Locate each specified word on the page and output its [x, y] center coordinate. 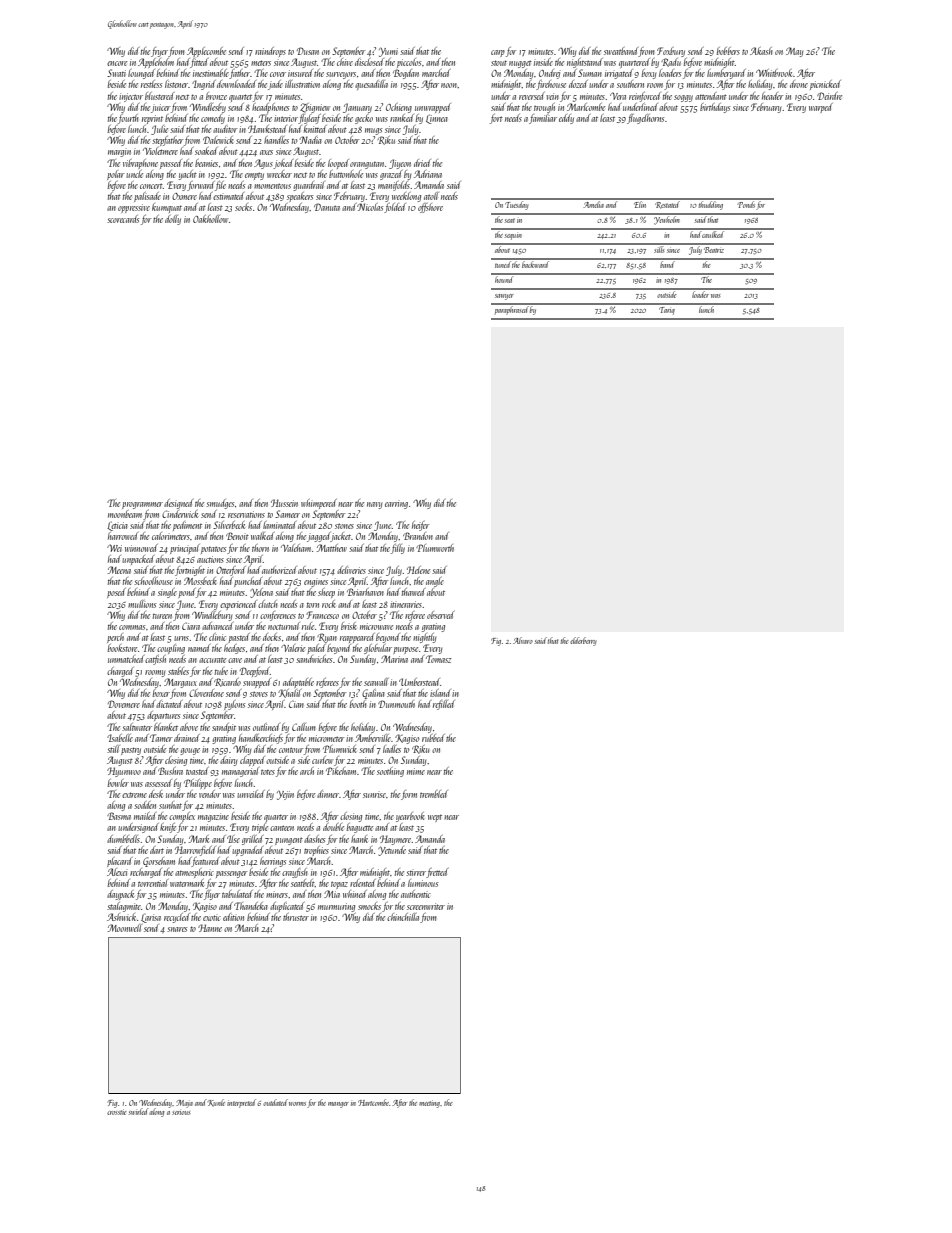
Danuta [327, 207]
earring [396, 504]
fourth [128, 118]
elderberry [583, 641]
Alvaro [523, 640]
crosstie [117, 1112]
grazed [391, 175]
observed [440, 615]
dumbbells [124, 839]
